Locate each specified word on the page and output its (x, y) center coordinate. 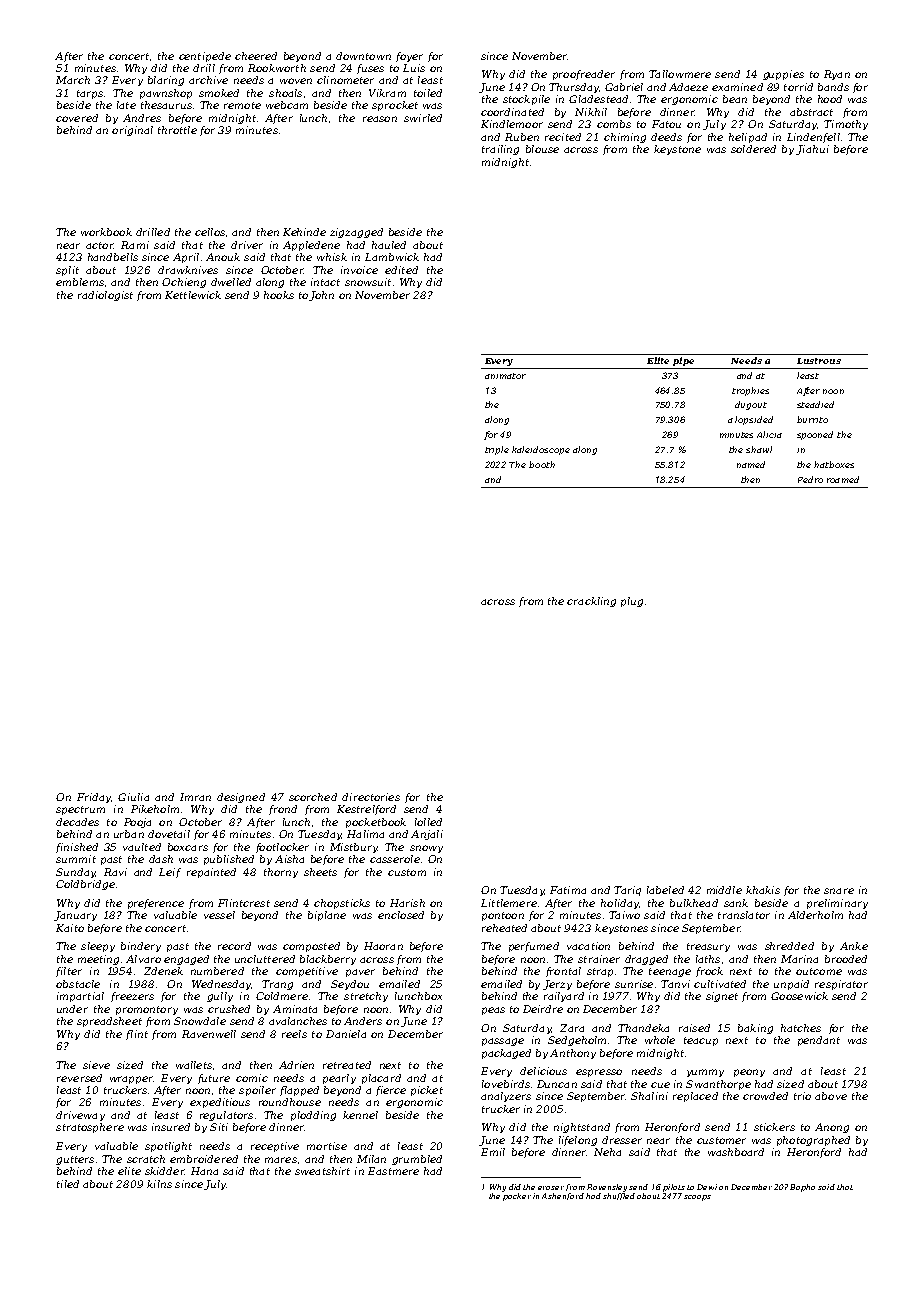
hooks (279, 295)
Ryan (837, 75)
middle (724, 890)
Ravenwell (209, 1034)
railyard (564, 997)
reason (380, 119)
